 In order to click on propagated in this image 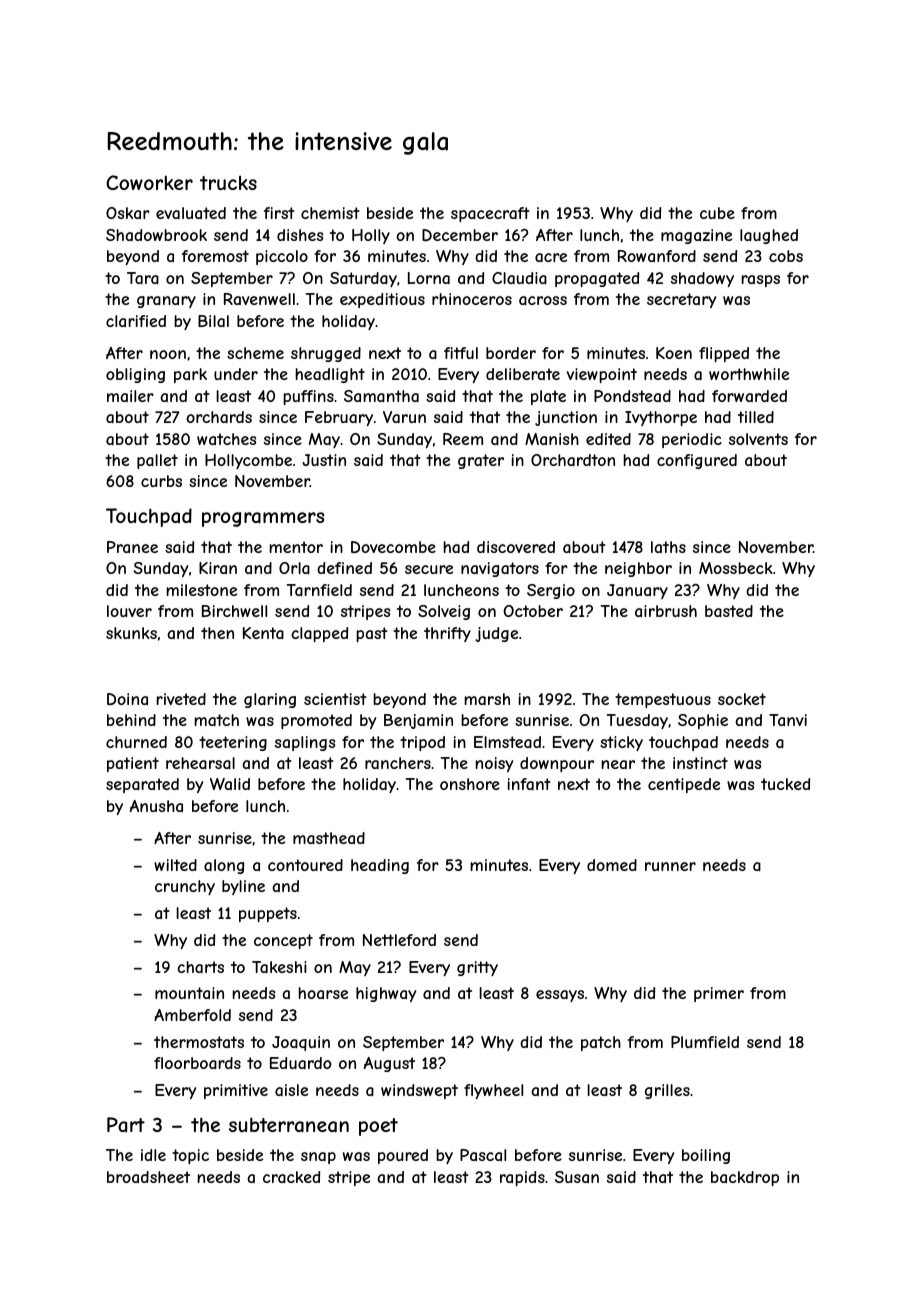, I will do `click(597, 279)`.
